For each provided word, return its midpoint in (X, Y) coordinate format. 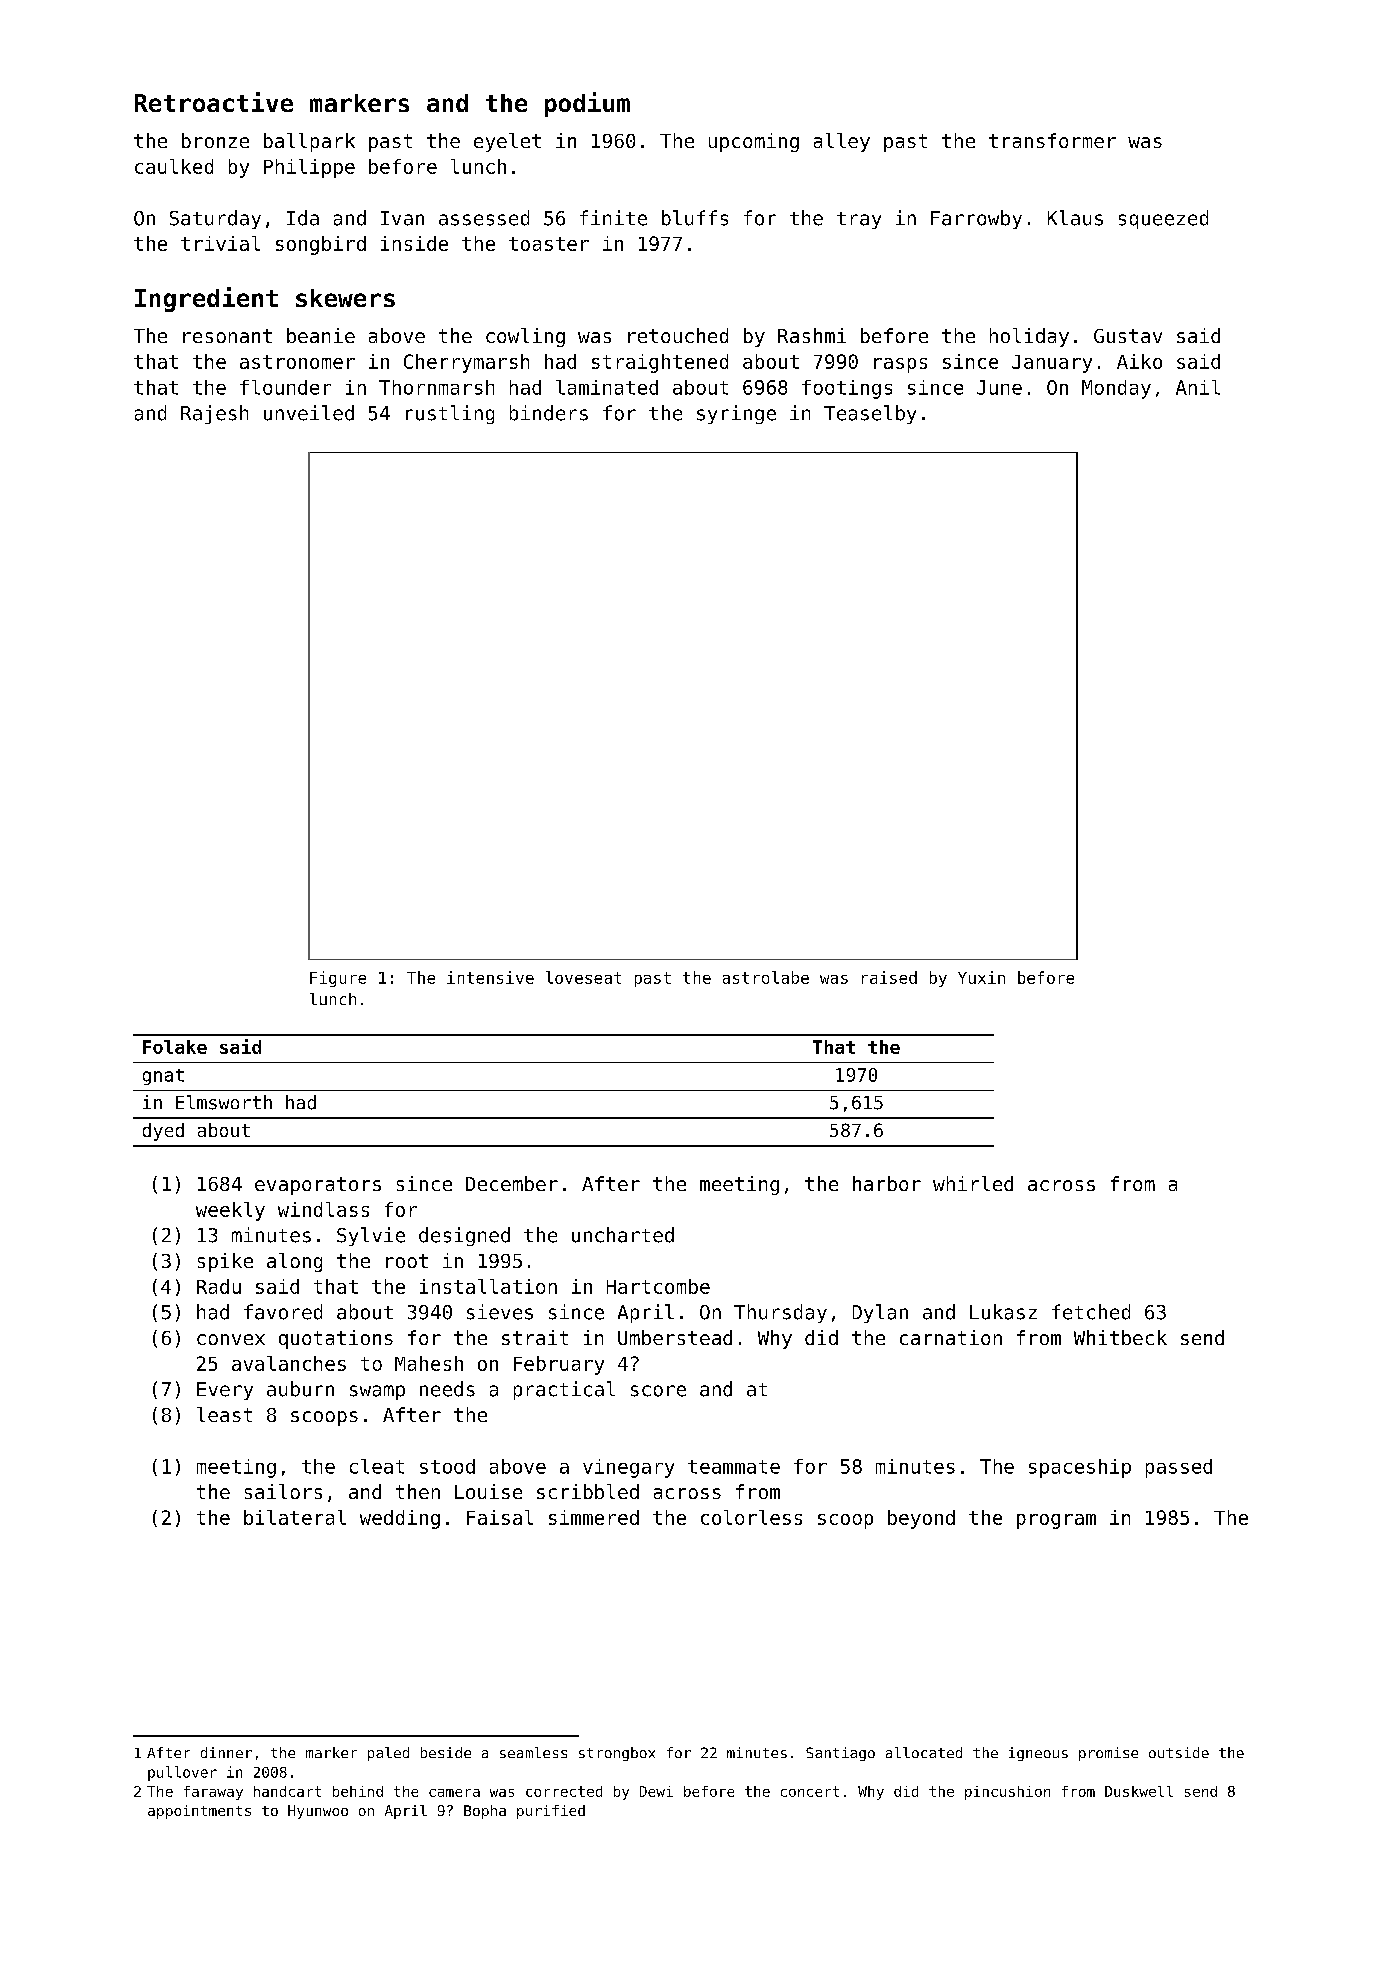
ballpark (309, 142)
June (999, 387)
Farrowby (976, 219)
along (294, 1262)
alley (842, 142)
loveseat (583, 977)
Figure (338, 979)
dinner (226, 1752)
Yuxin (981, 977)
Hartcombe (658, 1286)
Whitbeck (1120, 1337)
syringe (736, 414)
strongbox (617, 1754)
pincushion (1007, 1793)
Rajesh (214, 414)
